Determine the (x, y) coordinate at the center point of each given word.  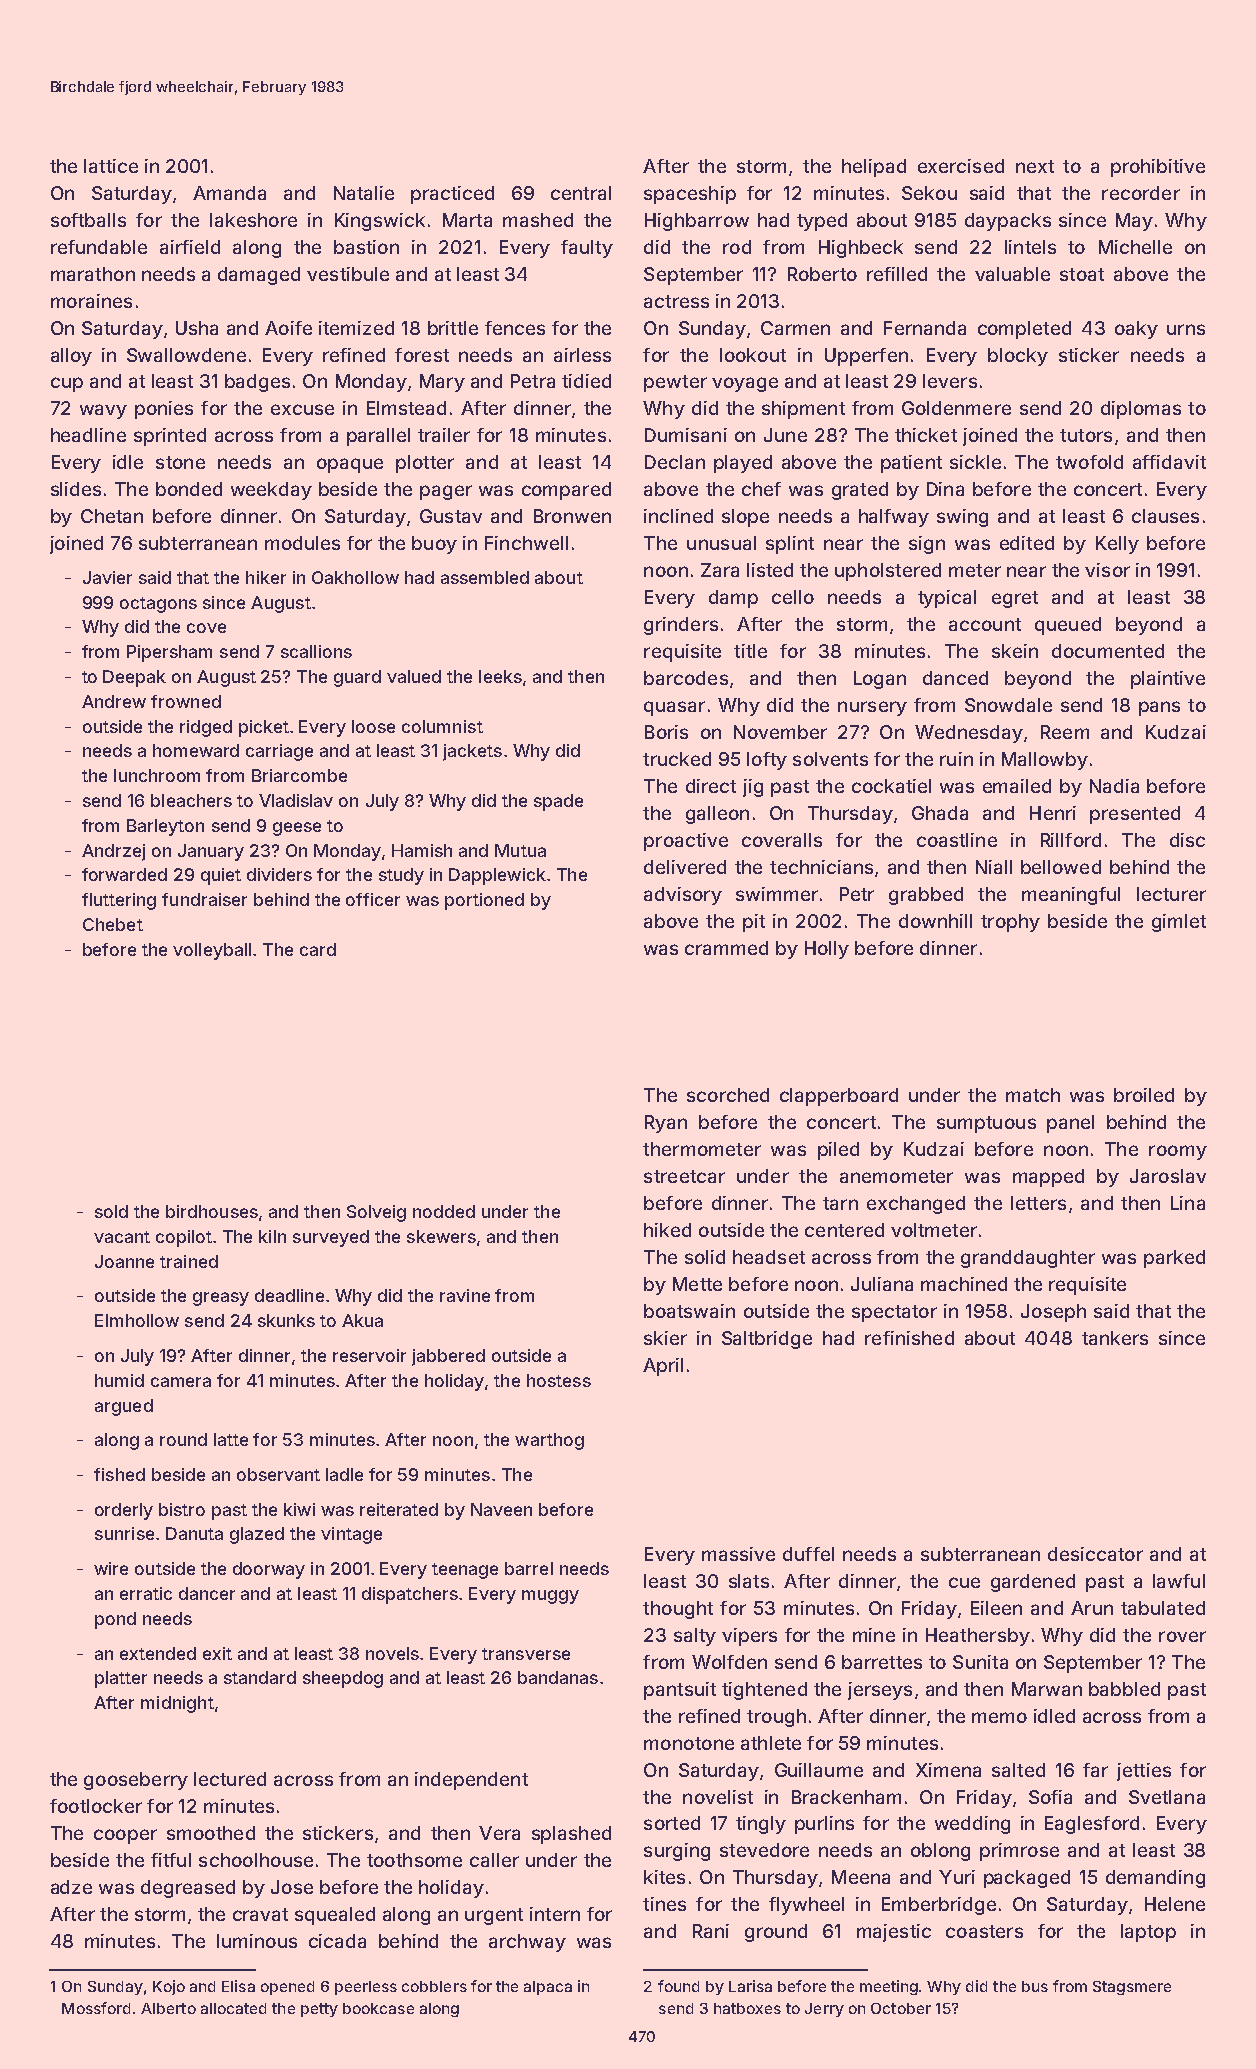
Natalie (364, 193)
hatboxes (747, 2008)
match (1033, 1095)
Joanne (124, 1261)
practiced (452, 195)
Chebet (113, 924)
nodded (444, 1211)
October (901, 2008)
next (1035, 166)
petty (319, 2010)
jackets (472, 752)
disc (1187, 840)
